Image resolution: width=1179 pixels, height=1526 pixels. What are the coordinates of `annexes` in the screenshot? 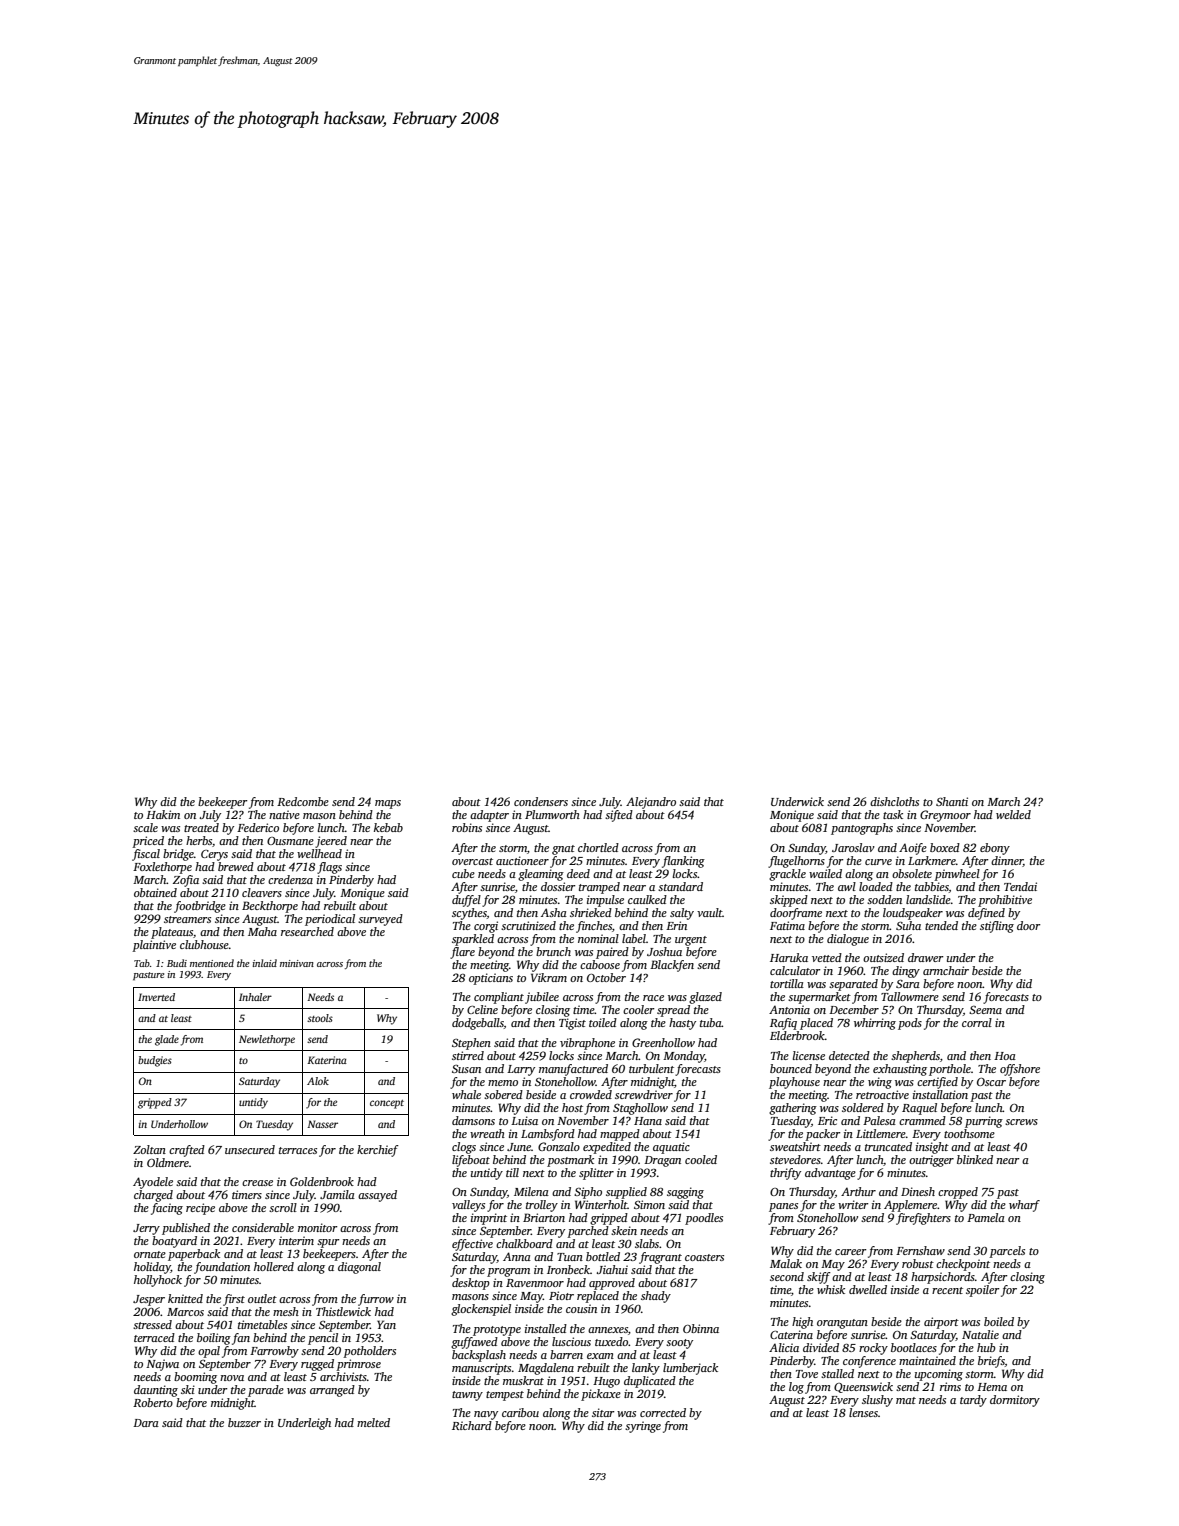 It's located at (608, 1330).
